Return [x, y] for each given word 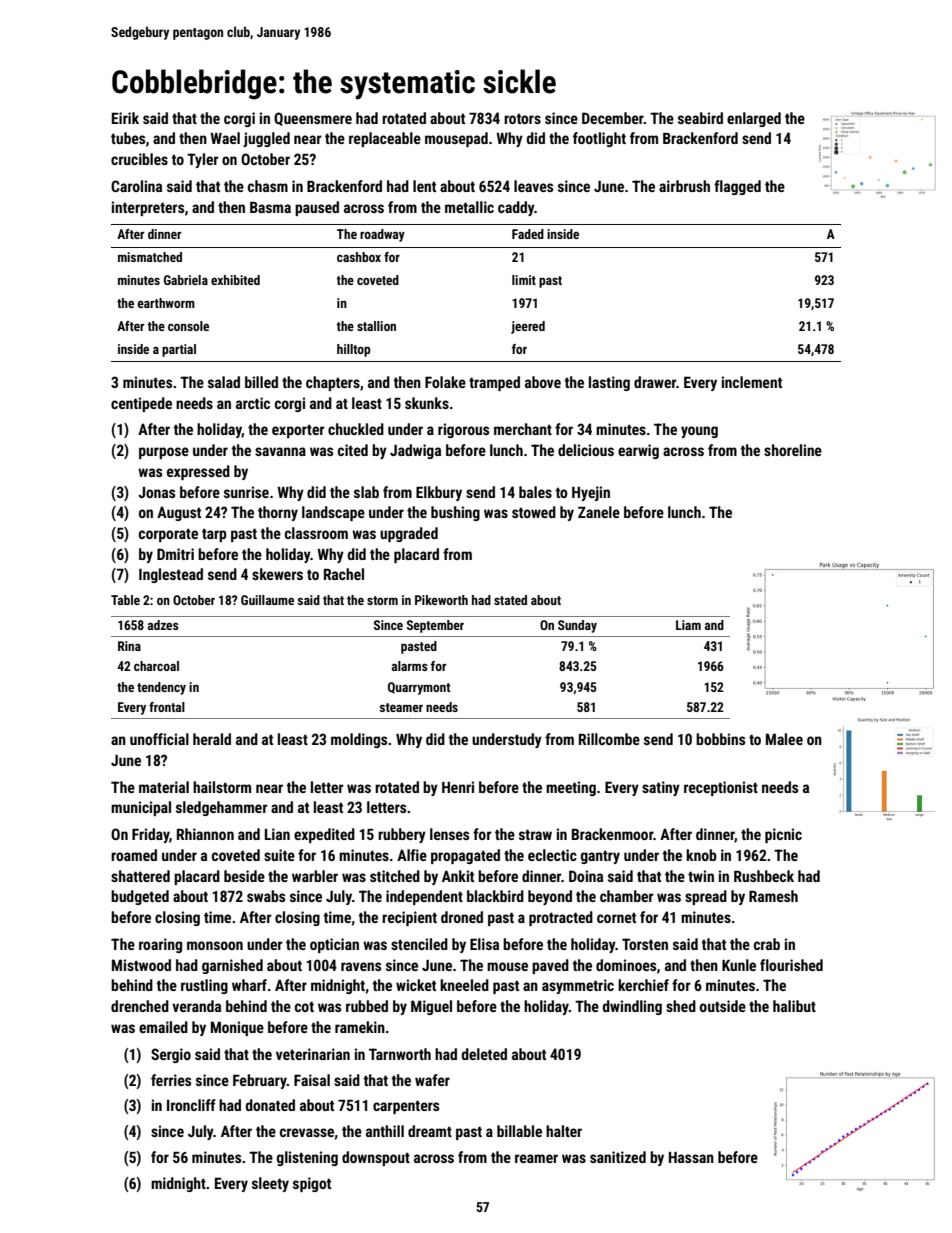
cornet [616, 918]
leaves [533, 186]
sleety [270, 1184]
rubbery [402, 835]
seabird [700, 118]
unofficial [159, 739]
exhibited [235, 280]
